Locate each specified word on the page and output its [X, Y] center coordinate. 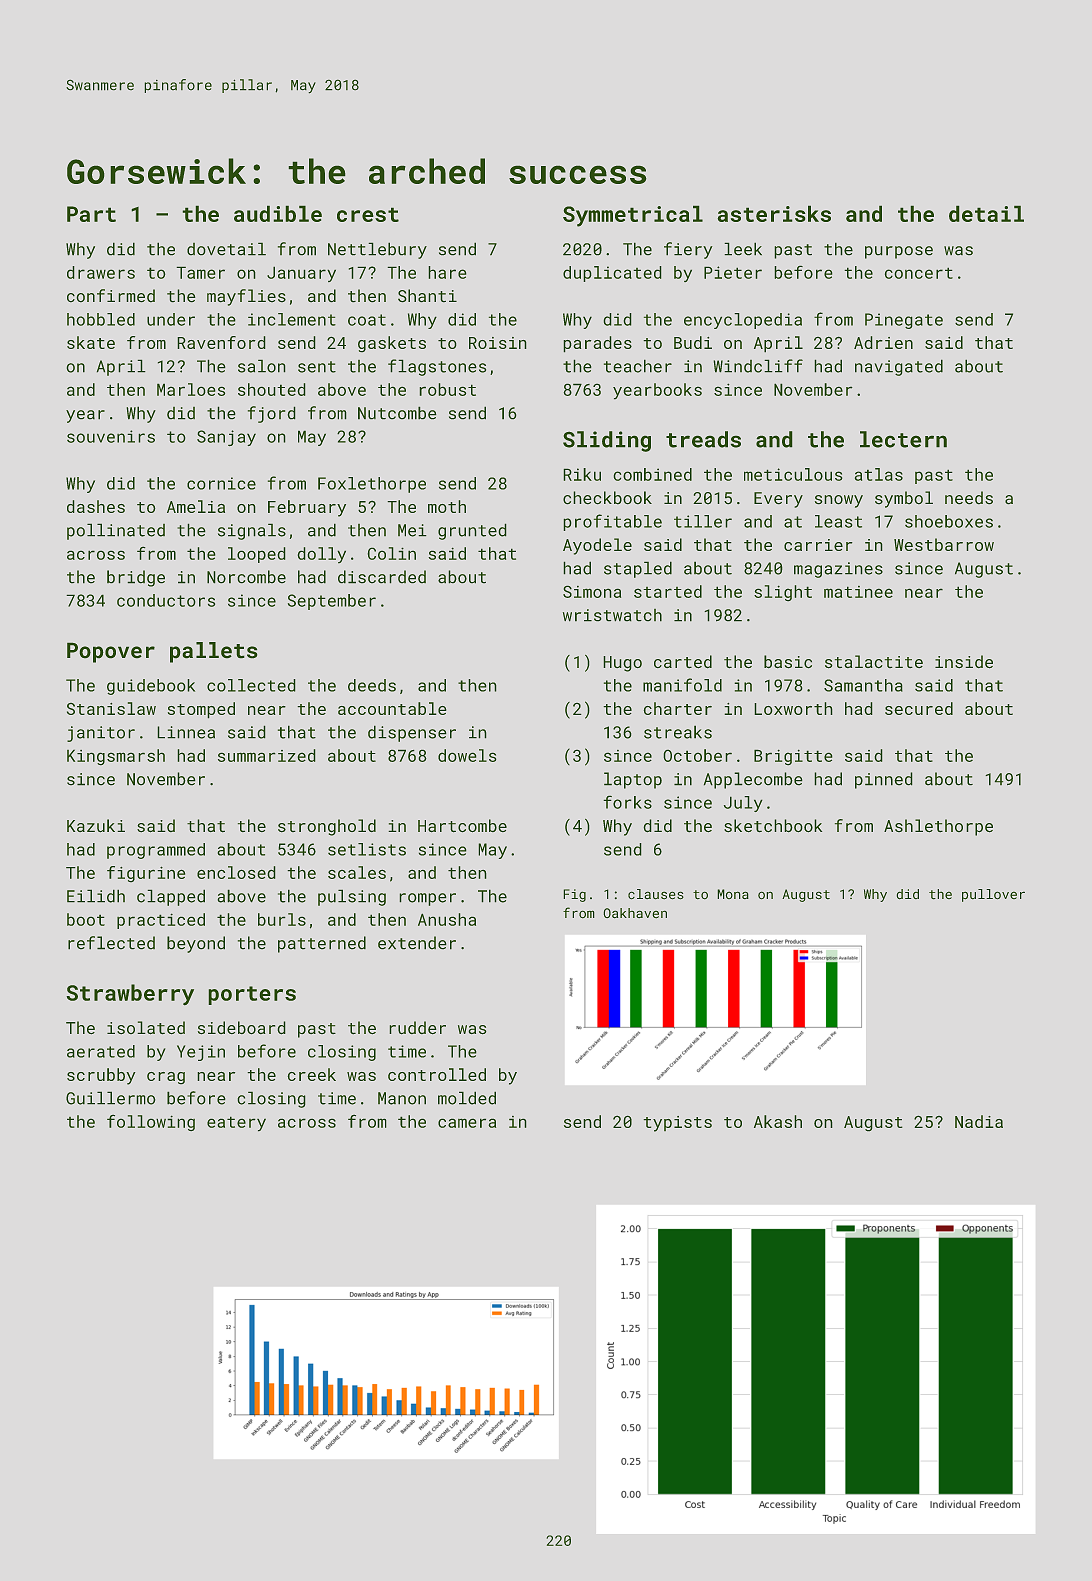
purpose [899, 252]
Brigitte [793, 757]
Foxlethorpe [372, 485]
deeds [372, 685]
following [151, 1122]
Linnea [186, 732]
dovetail [226, 249]
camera [467, 1123]
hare [447, 272]
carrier [818, 545]
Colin [391, 553]
